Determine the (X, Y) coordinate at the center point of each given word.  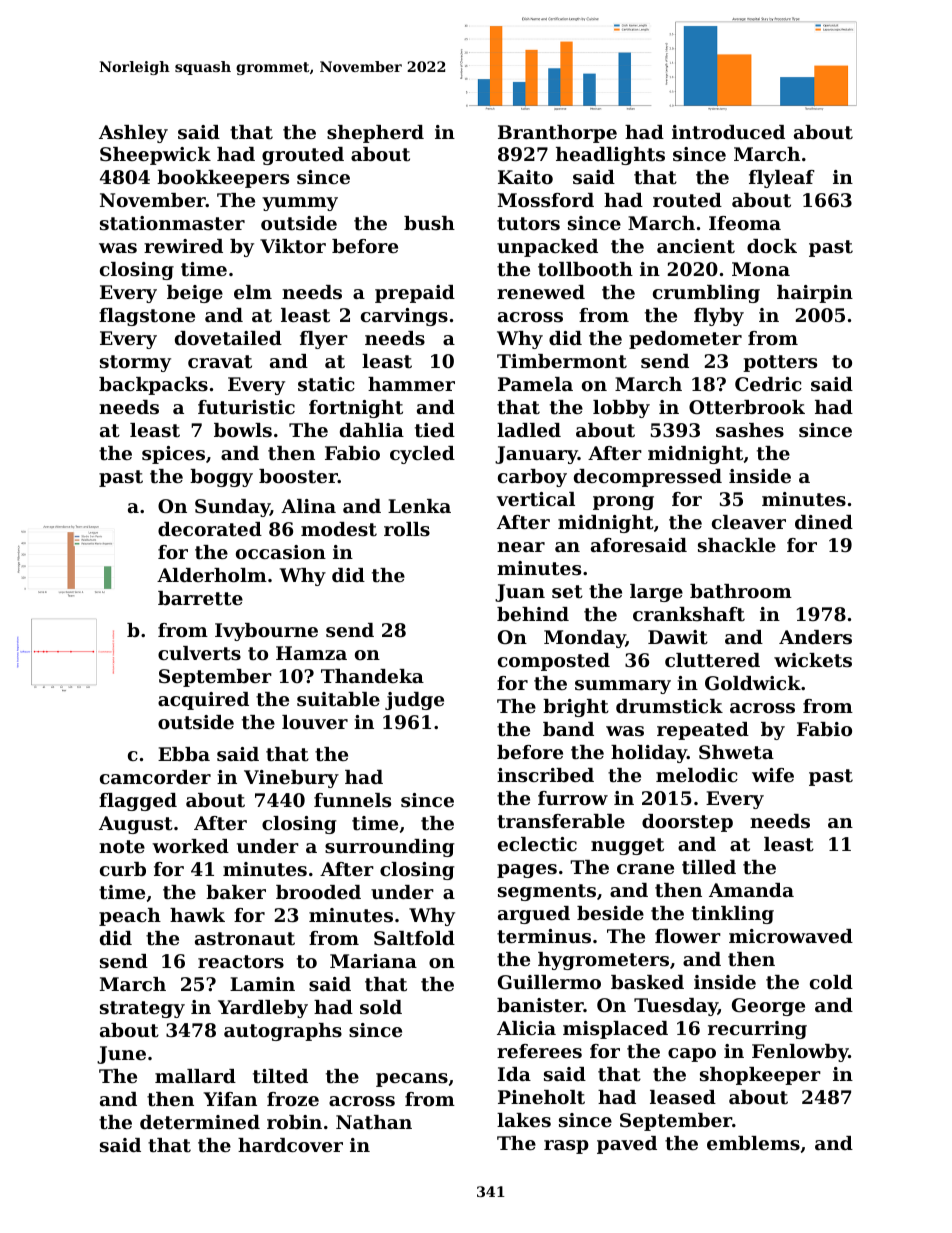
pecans (412, 1080)
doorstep (687, 823)
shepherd (375, 134)
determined (200, 1122)
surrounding (390, 848)
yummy (300, 204)
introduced (728, 132)
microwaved (791, 936)
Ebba (184, 754)
